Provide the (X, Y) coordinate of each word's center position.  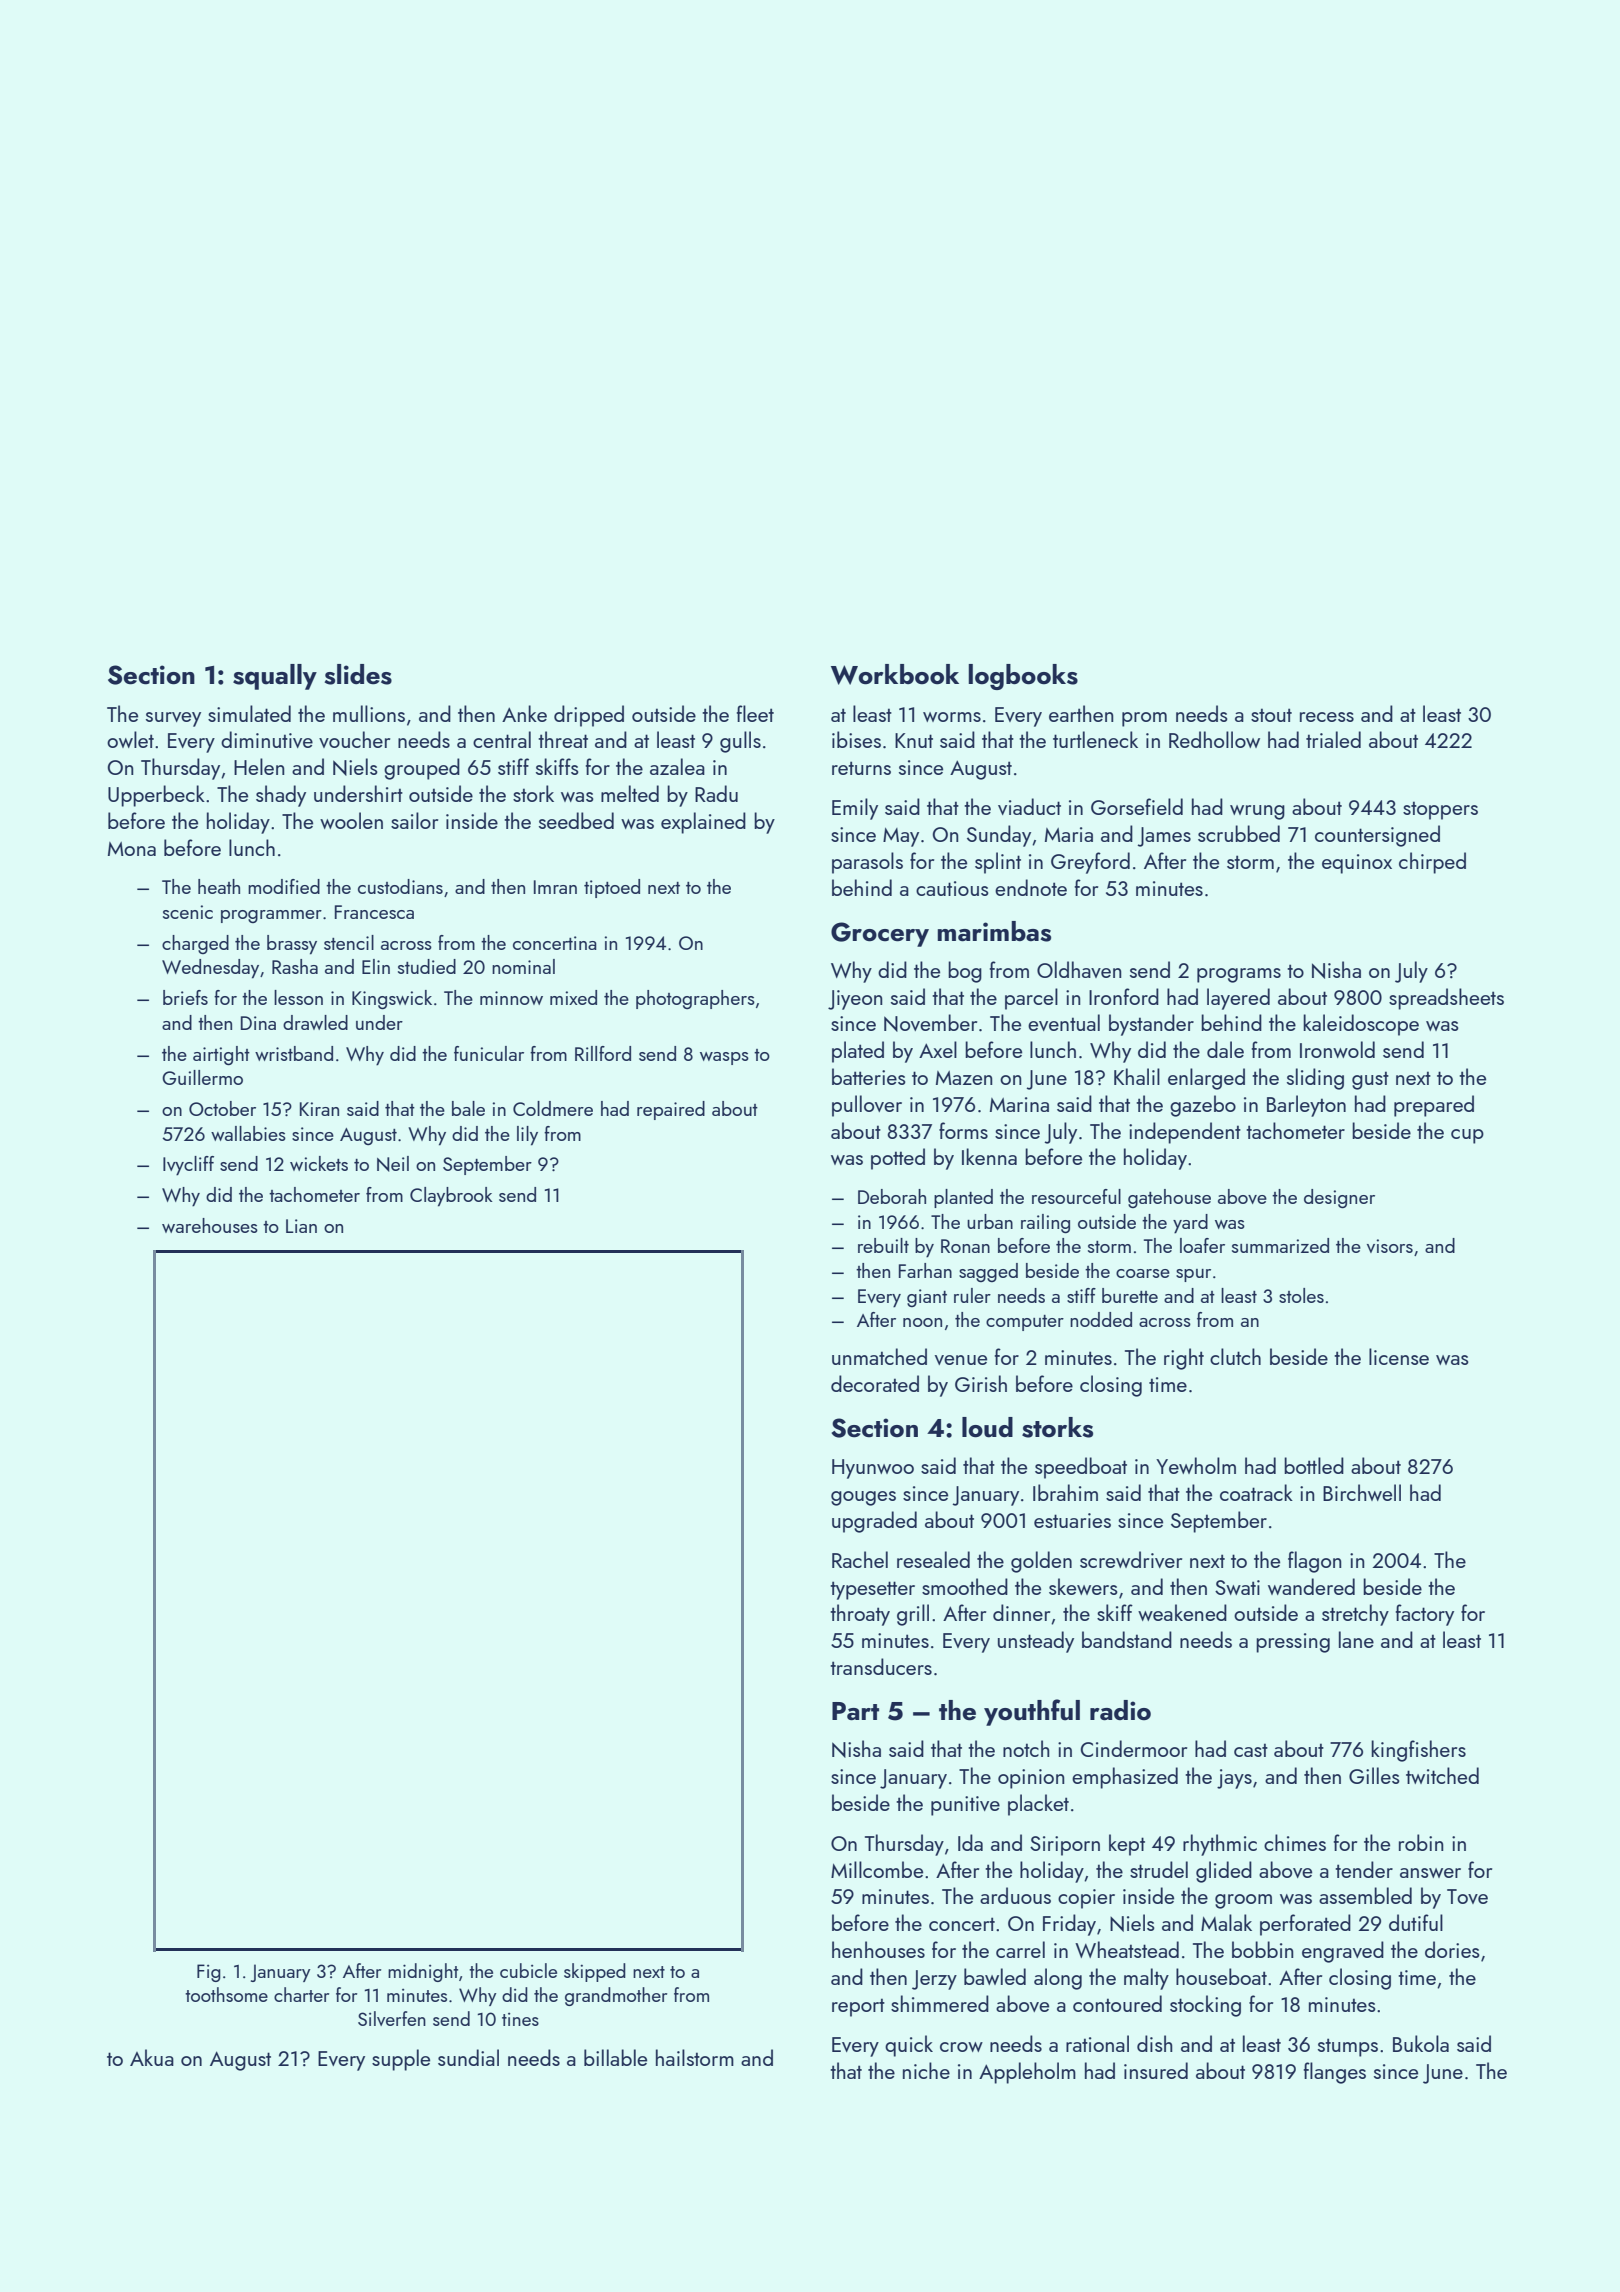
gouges (863, 1498)
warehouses (210, 1225)
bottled (1314, 1465)
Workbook (895, 674)
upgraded (874, 1522)
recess (1327, 717)
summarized (1280, 1245)
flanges (1335, 2073)
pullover (867, 1106)
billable (615, 2057)
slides (358, 674)
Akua (152, 2057)
